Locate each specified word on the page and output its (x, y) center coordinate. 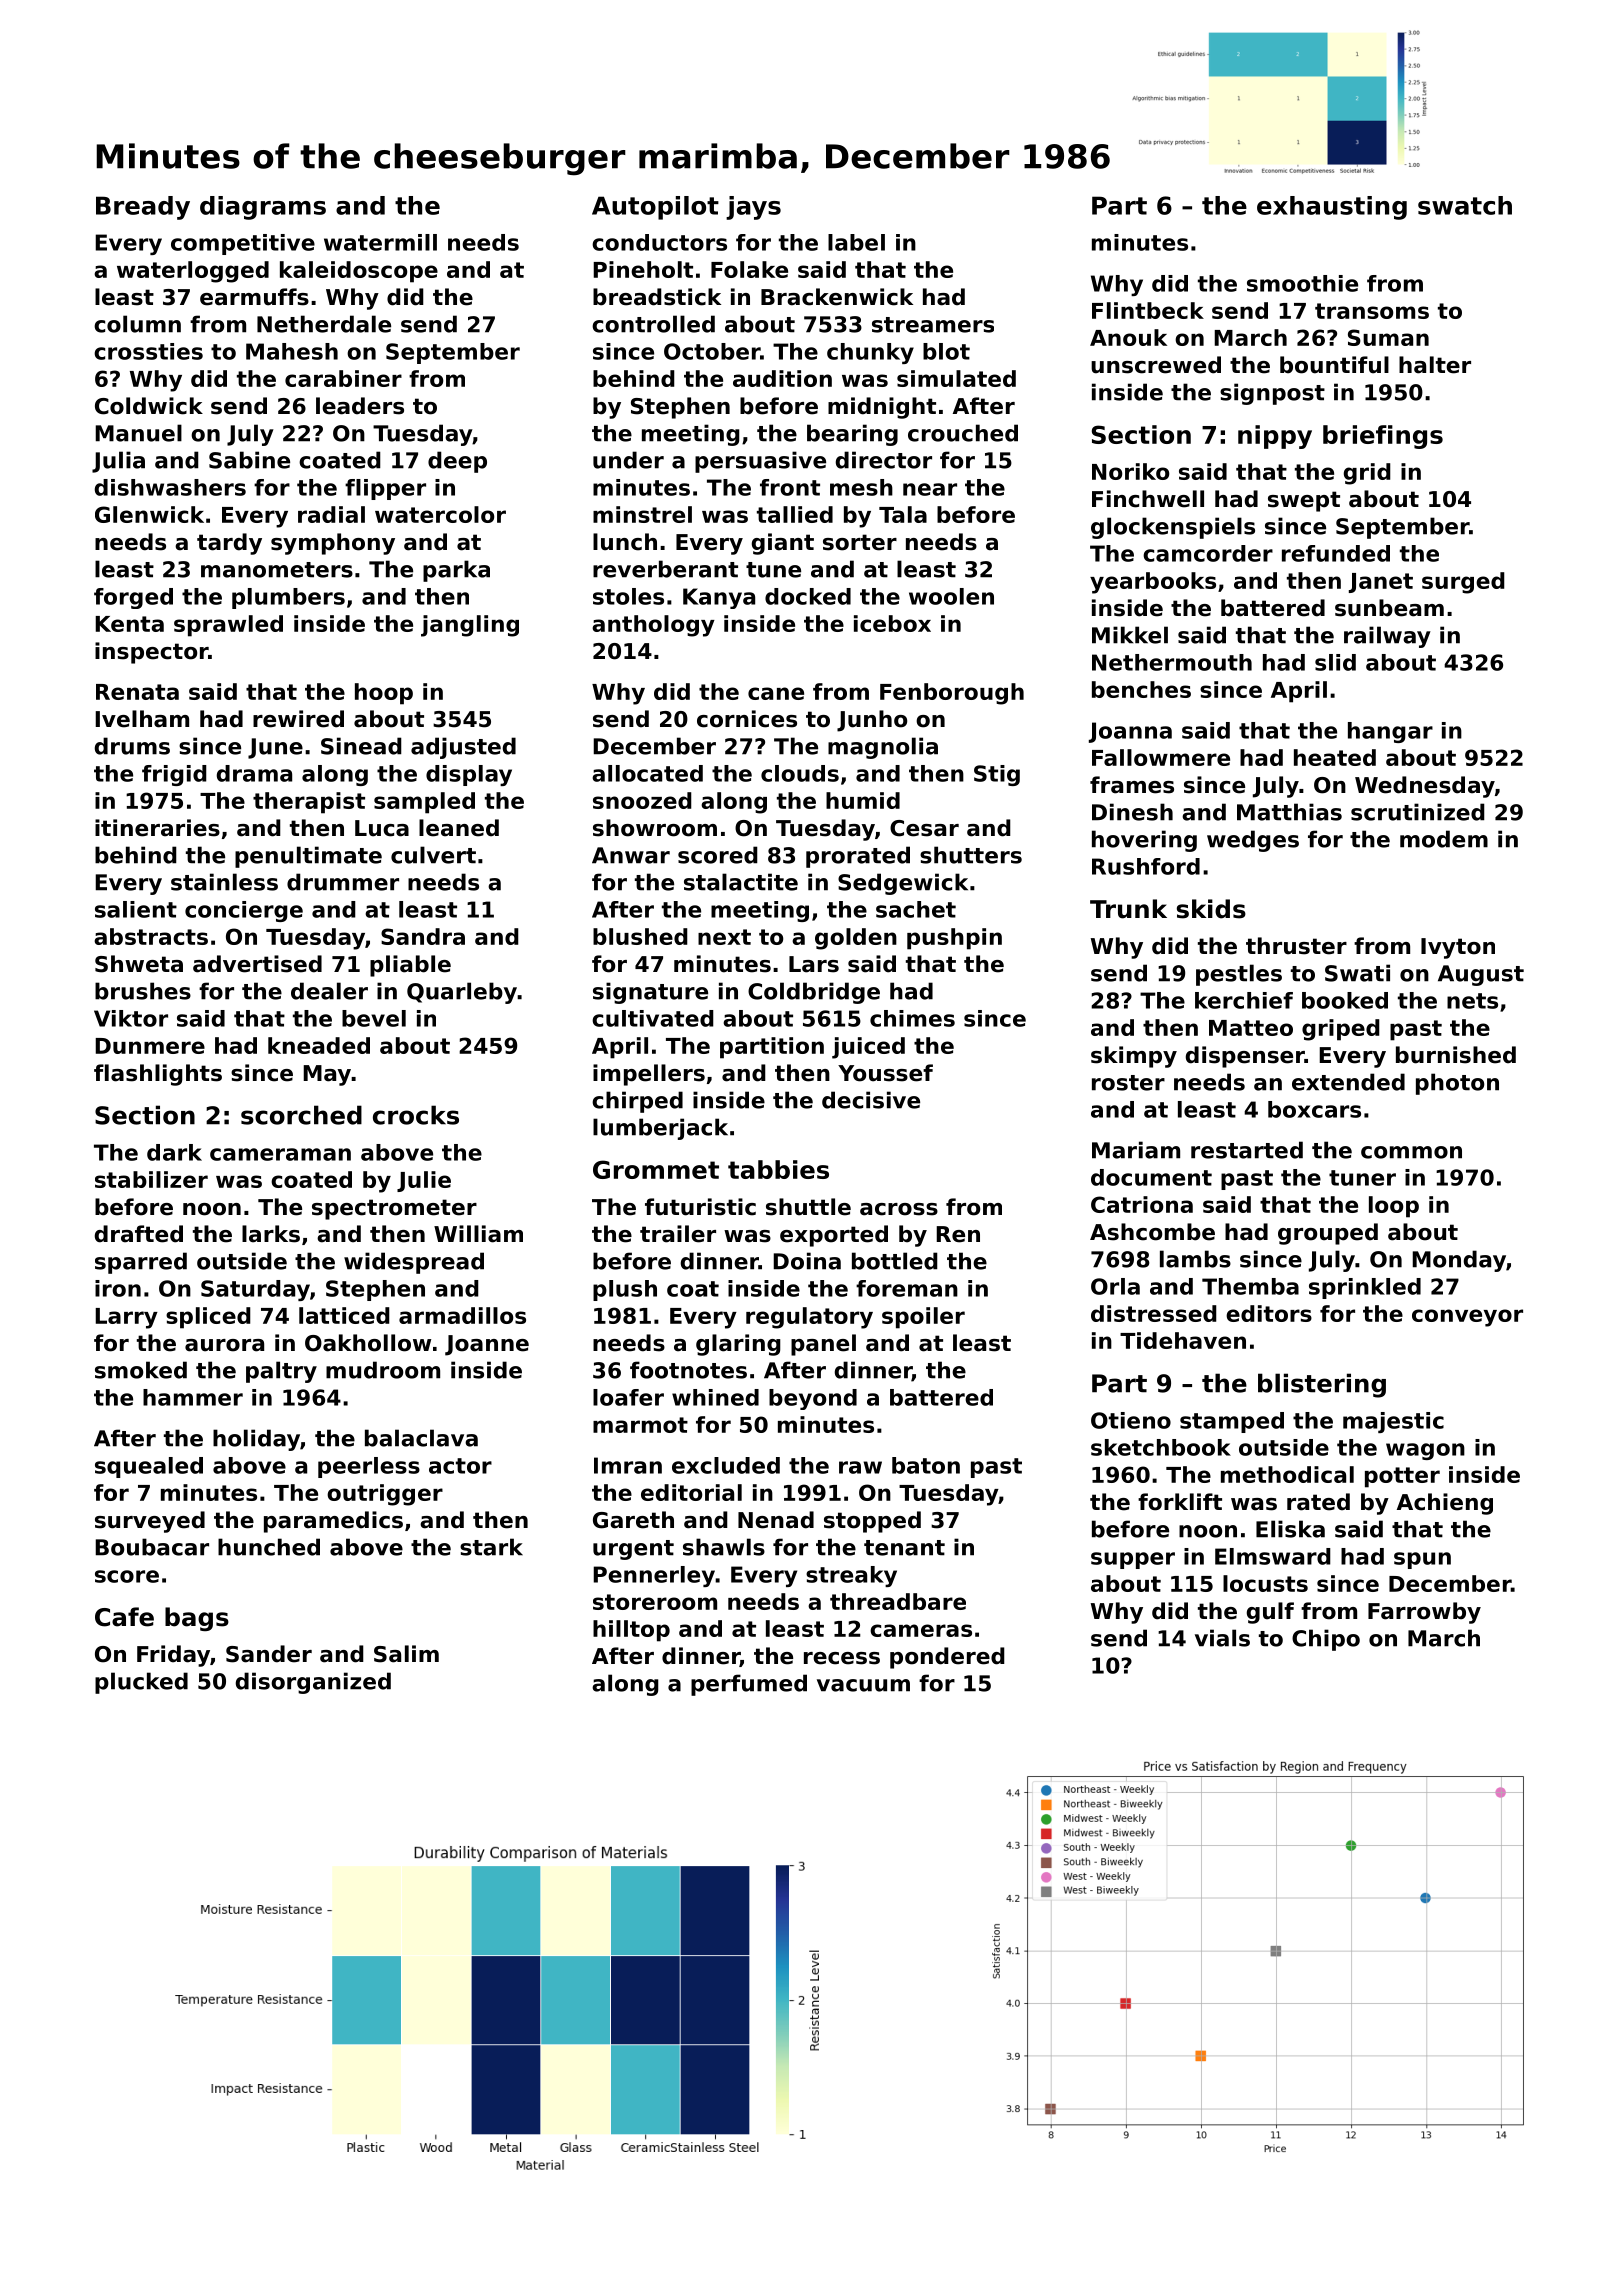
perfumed (749, 1685)
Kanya (719, 598)
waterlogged (193, 272)
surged (1463, 583)
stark (491, 1547)
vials (1222, 1638)
